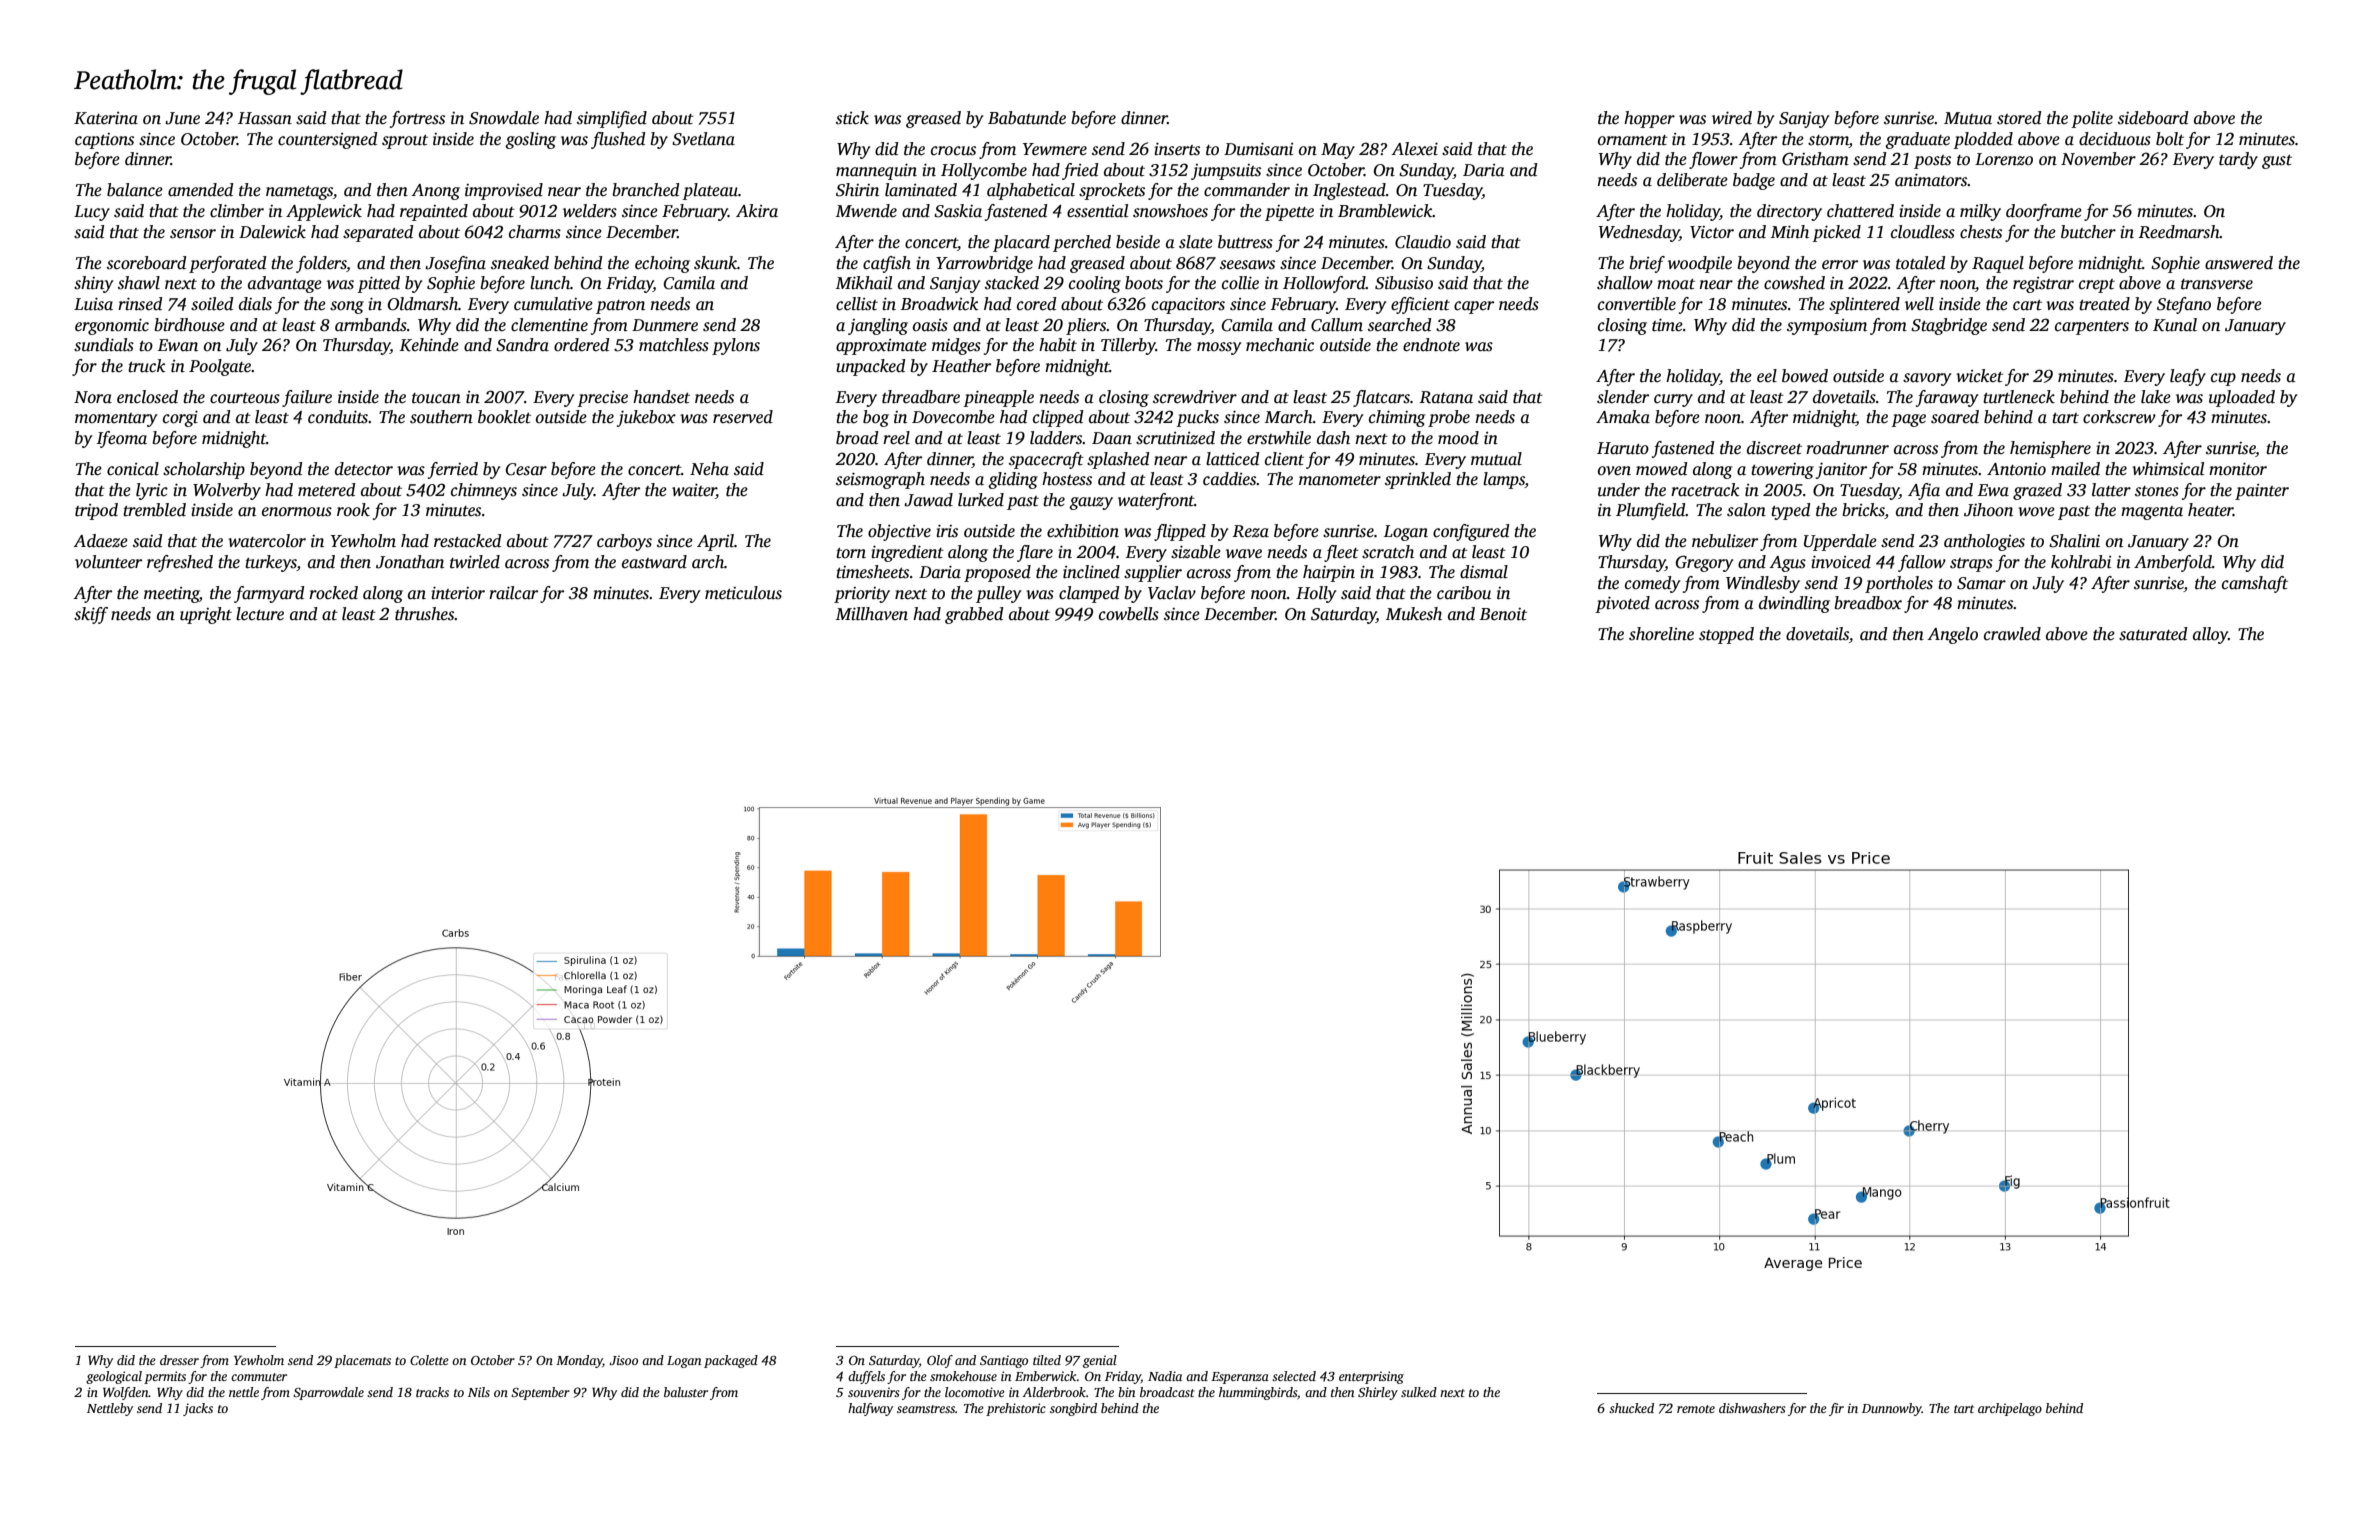 The height and width of the screenshot is (1540, 2380). I want to click on jacks, so click(198, 1409).
